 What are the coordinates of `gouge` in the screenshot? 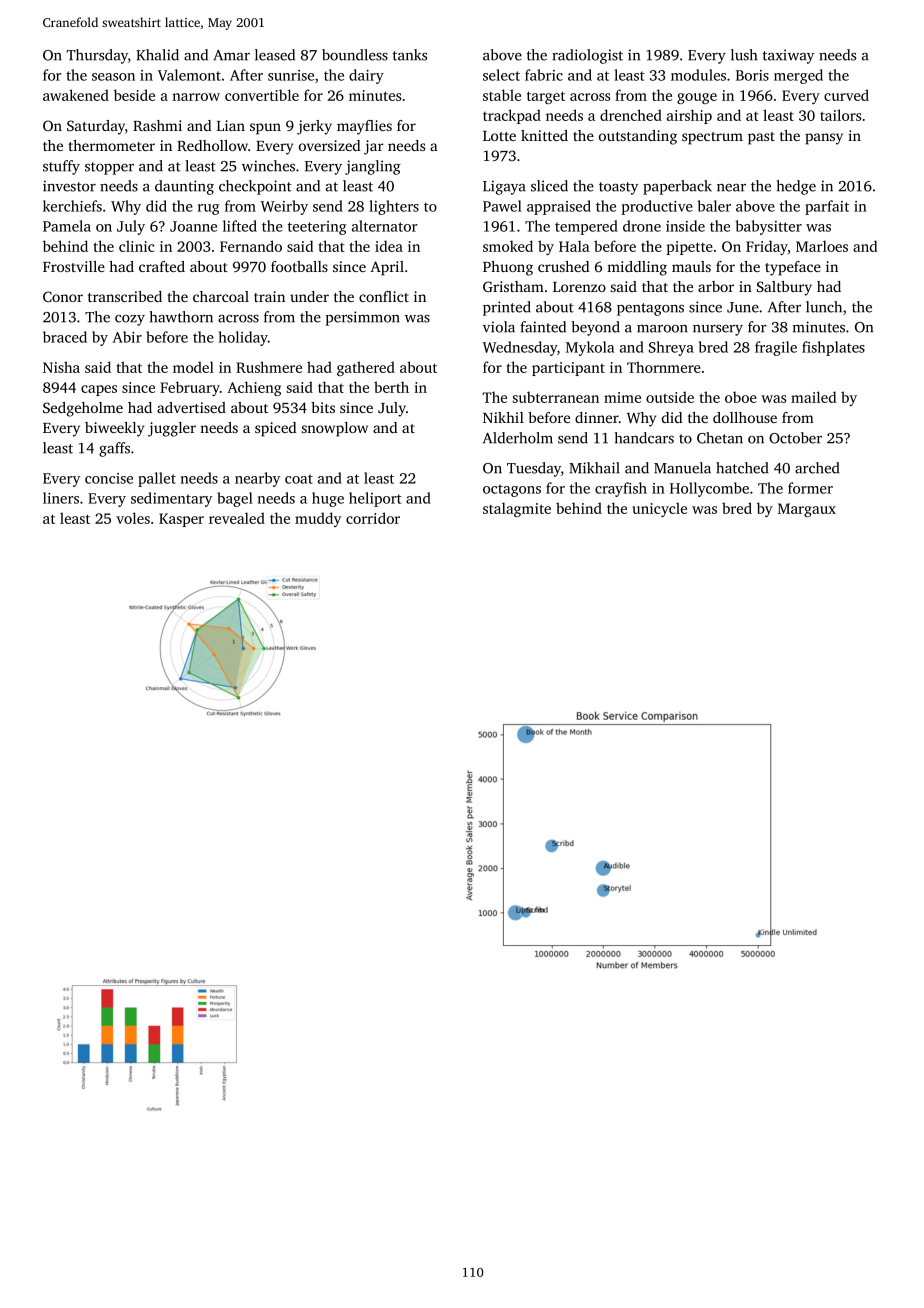 It's located at (697, 98).
